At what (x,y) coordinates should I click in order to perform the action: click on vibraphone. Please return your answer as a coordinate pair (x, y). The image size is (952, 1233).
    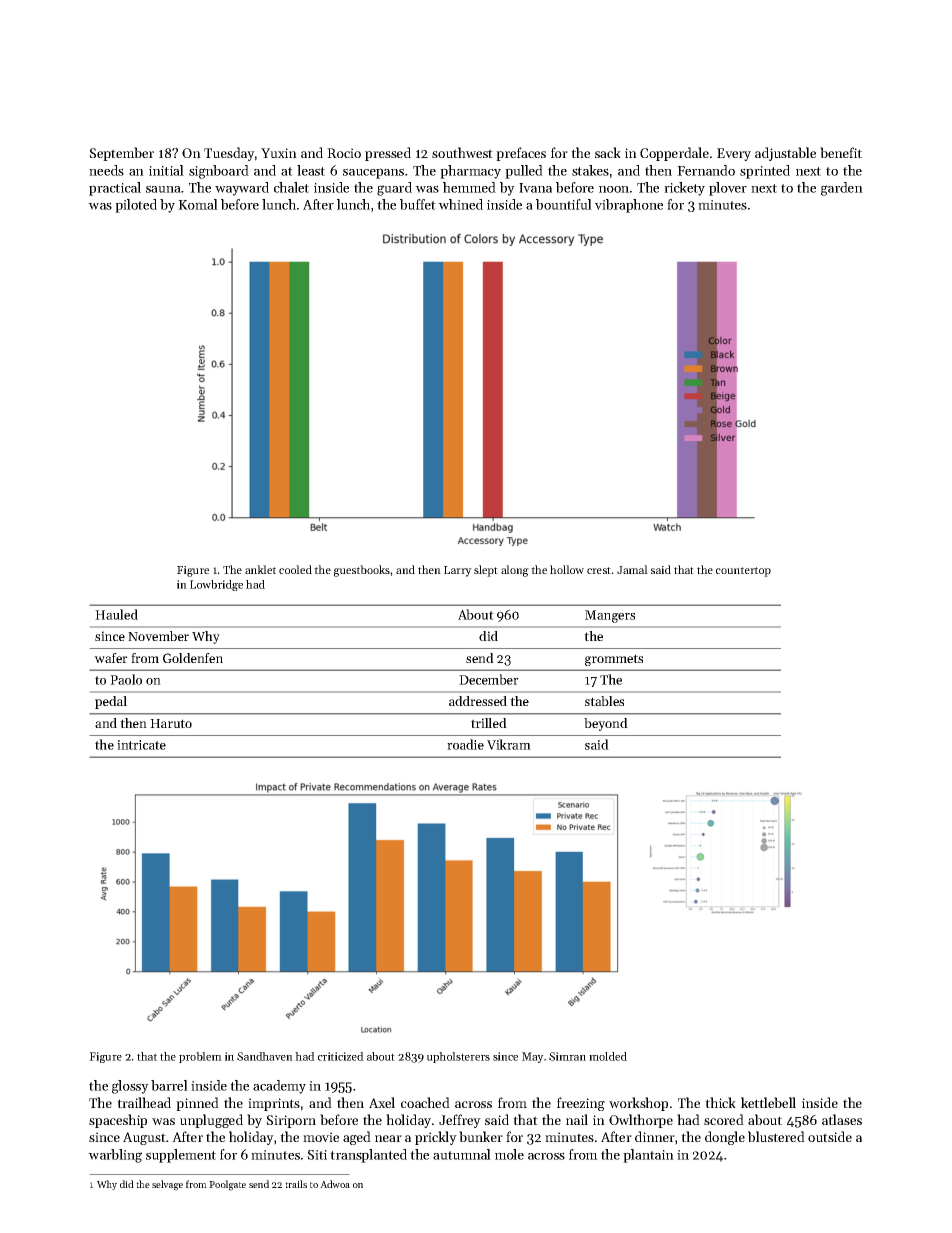
    Looking at the image, I should click on (629, 206).
